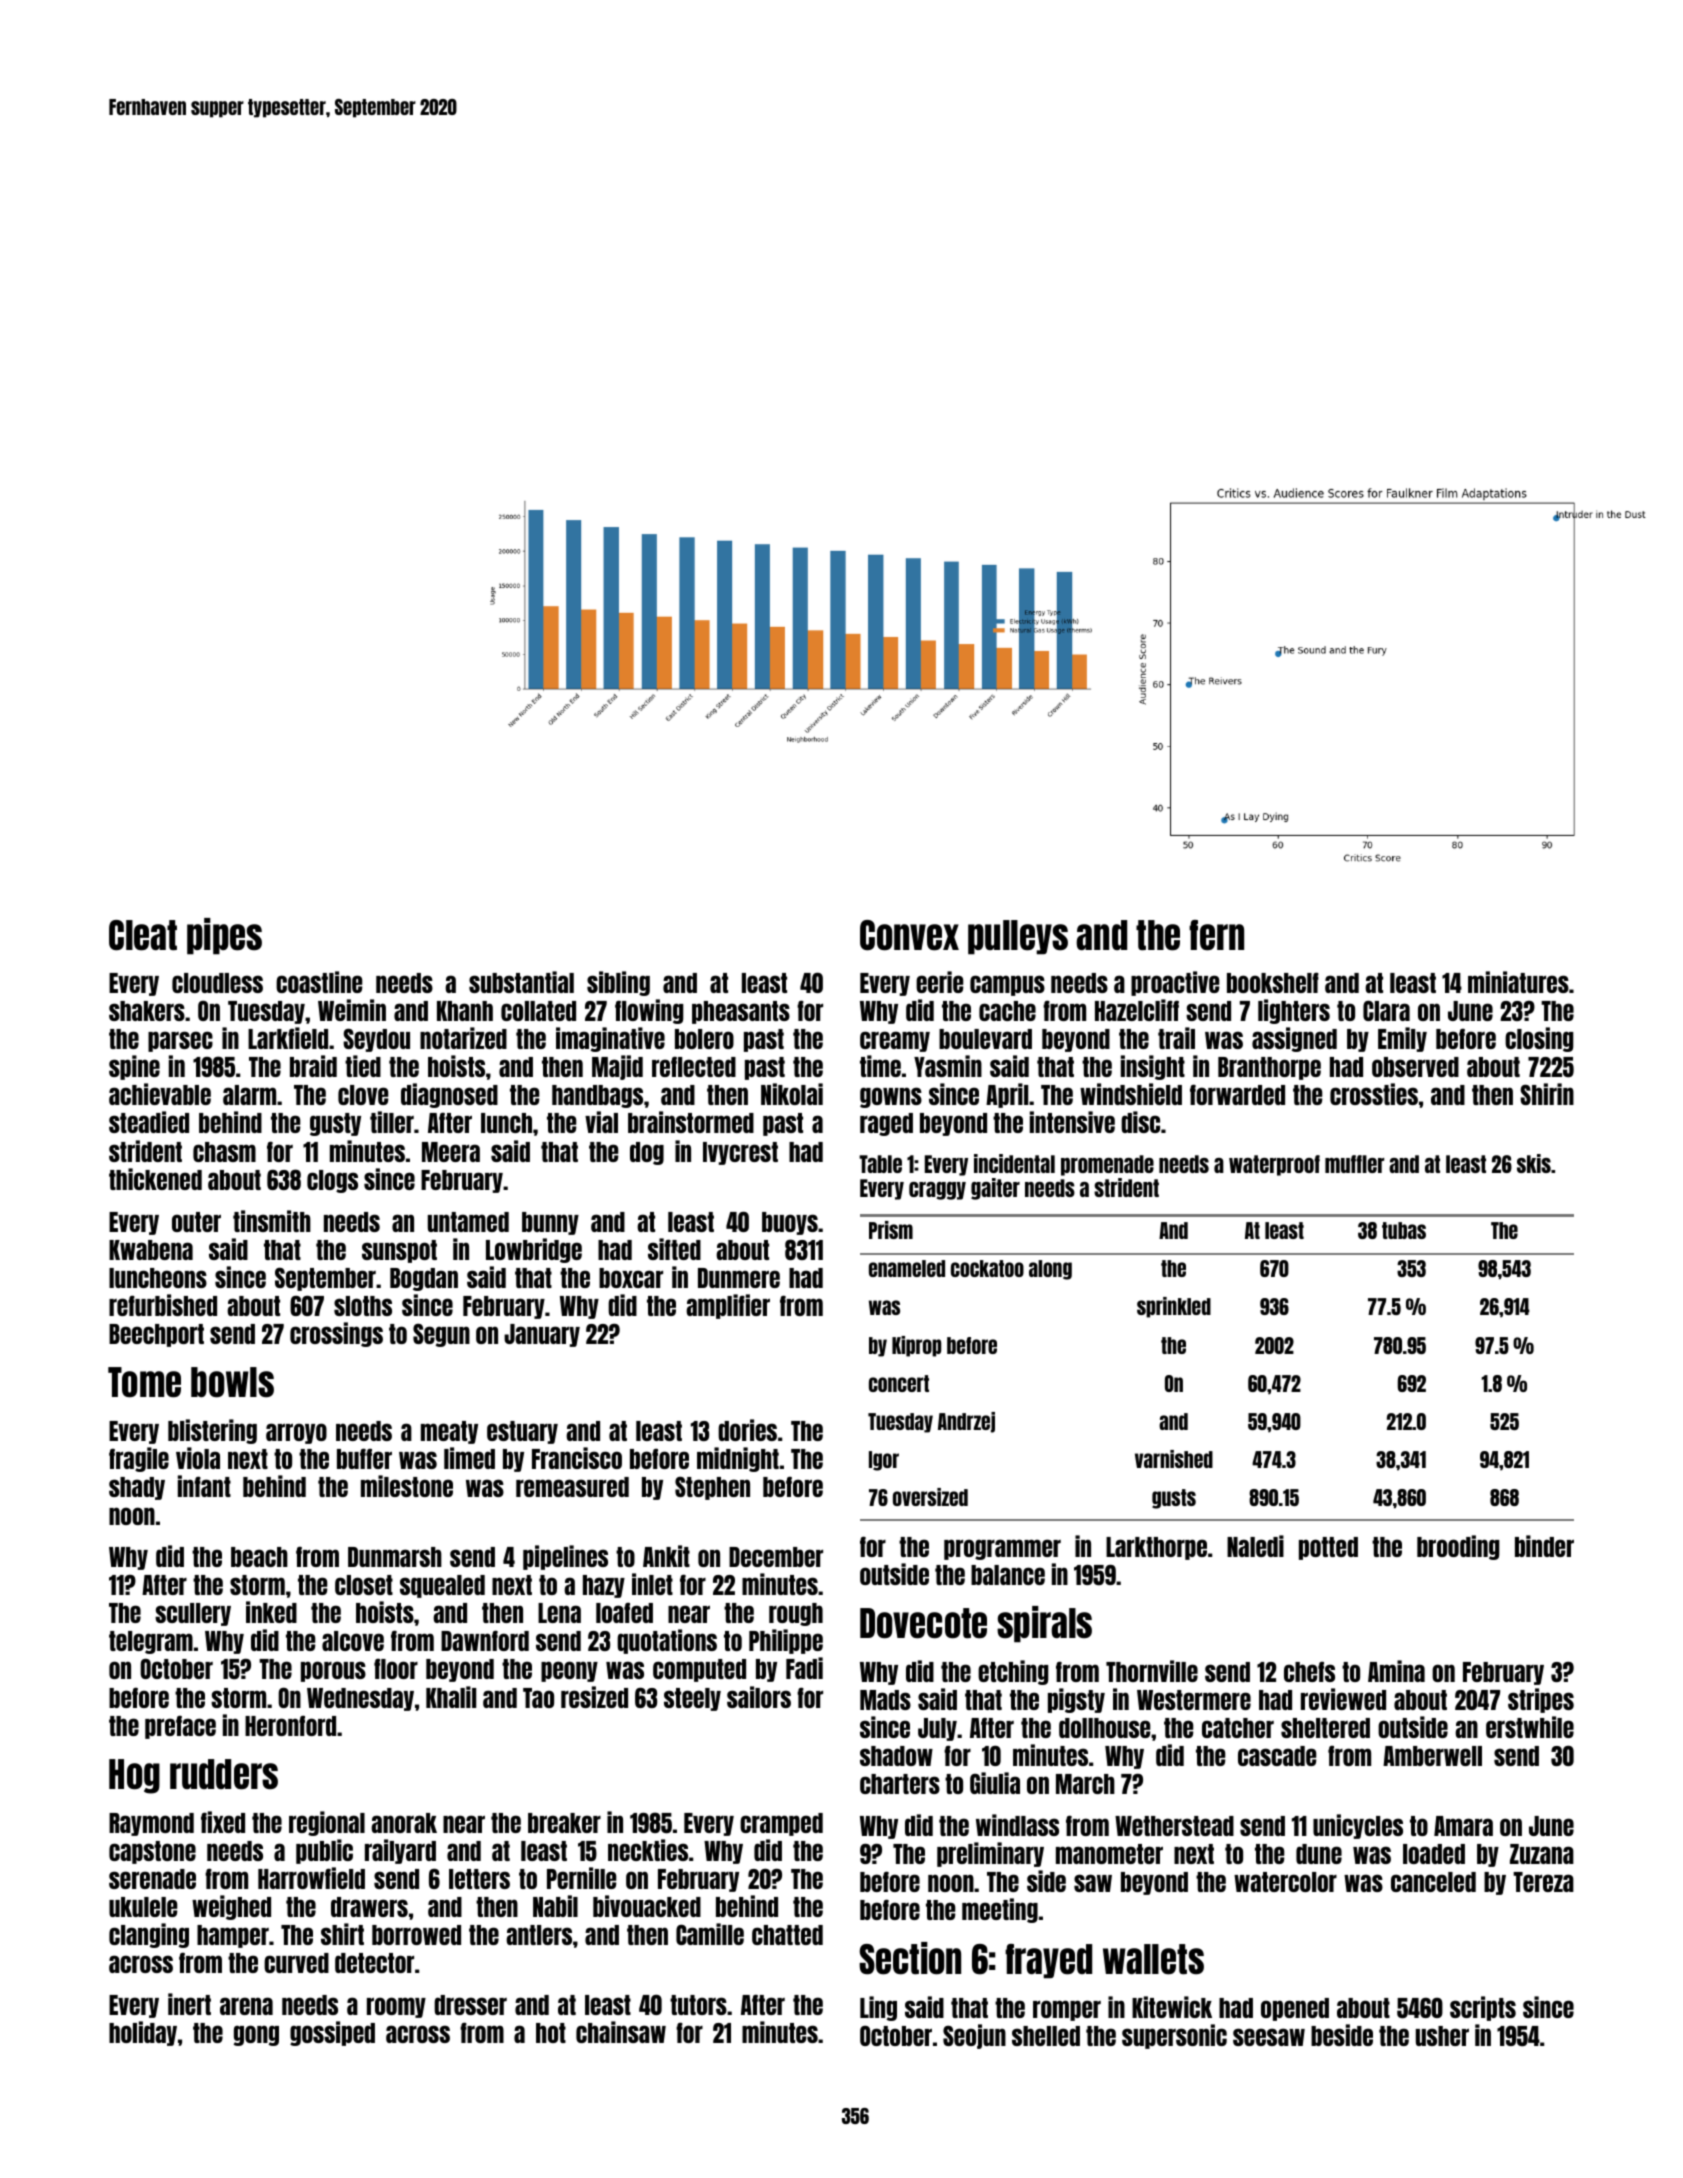  Describe the element at coordinates (1404, 1230) in the screenshot. I see `tubas` at that location.
